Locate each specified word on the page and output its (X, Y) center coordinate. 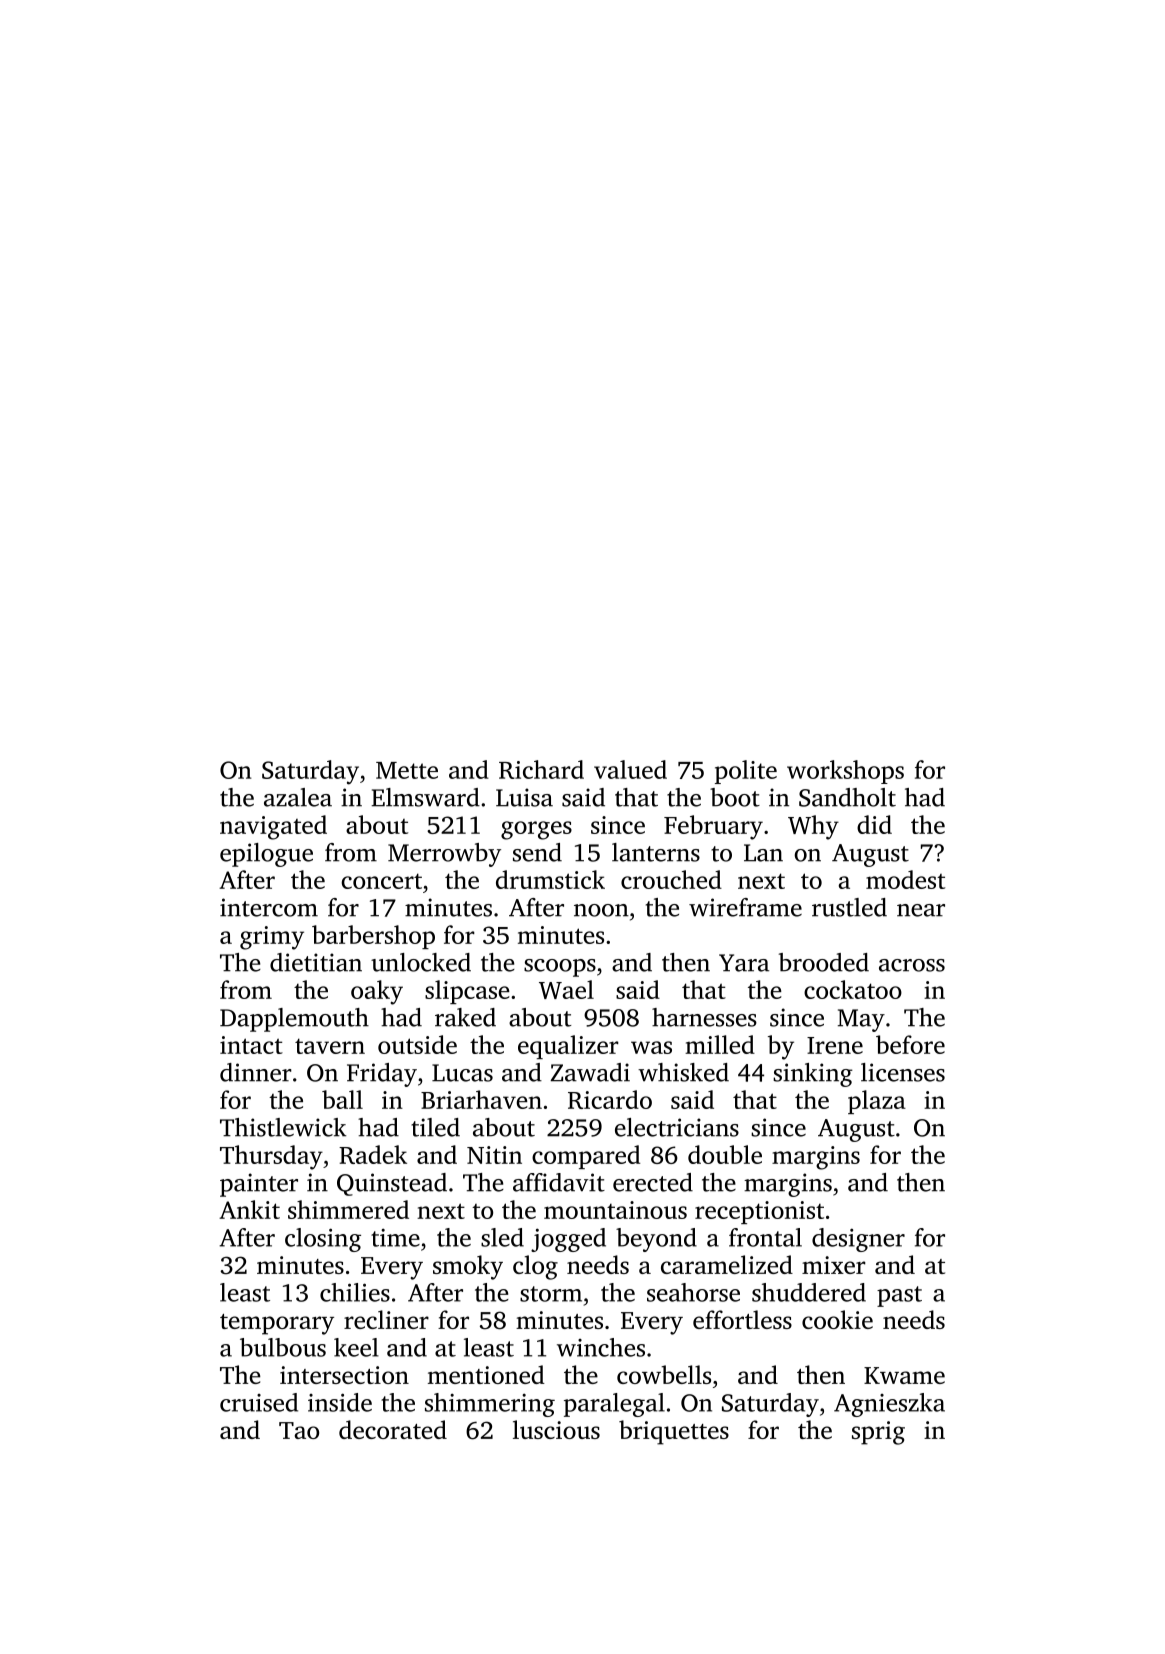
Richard (541, 769)
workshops (845, 772)
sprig (878, 1433)
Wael (566, 989)
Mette (407, 770)
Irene (835, 1045)
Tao (299, 1430)
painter (259, 1185)
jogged (568, 1240)
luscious (556, 1429)
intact (251, 1045)
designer (858, 1240)
